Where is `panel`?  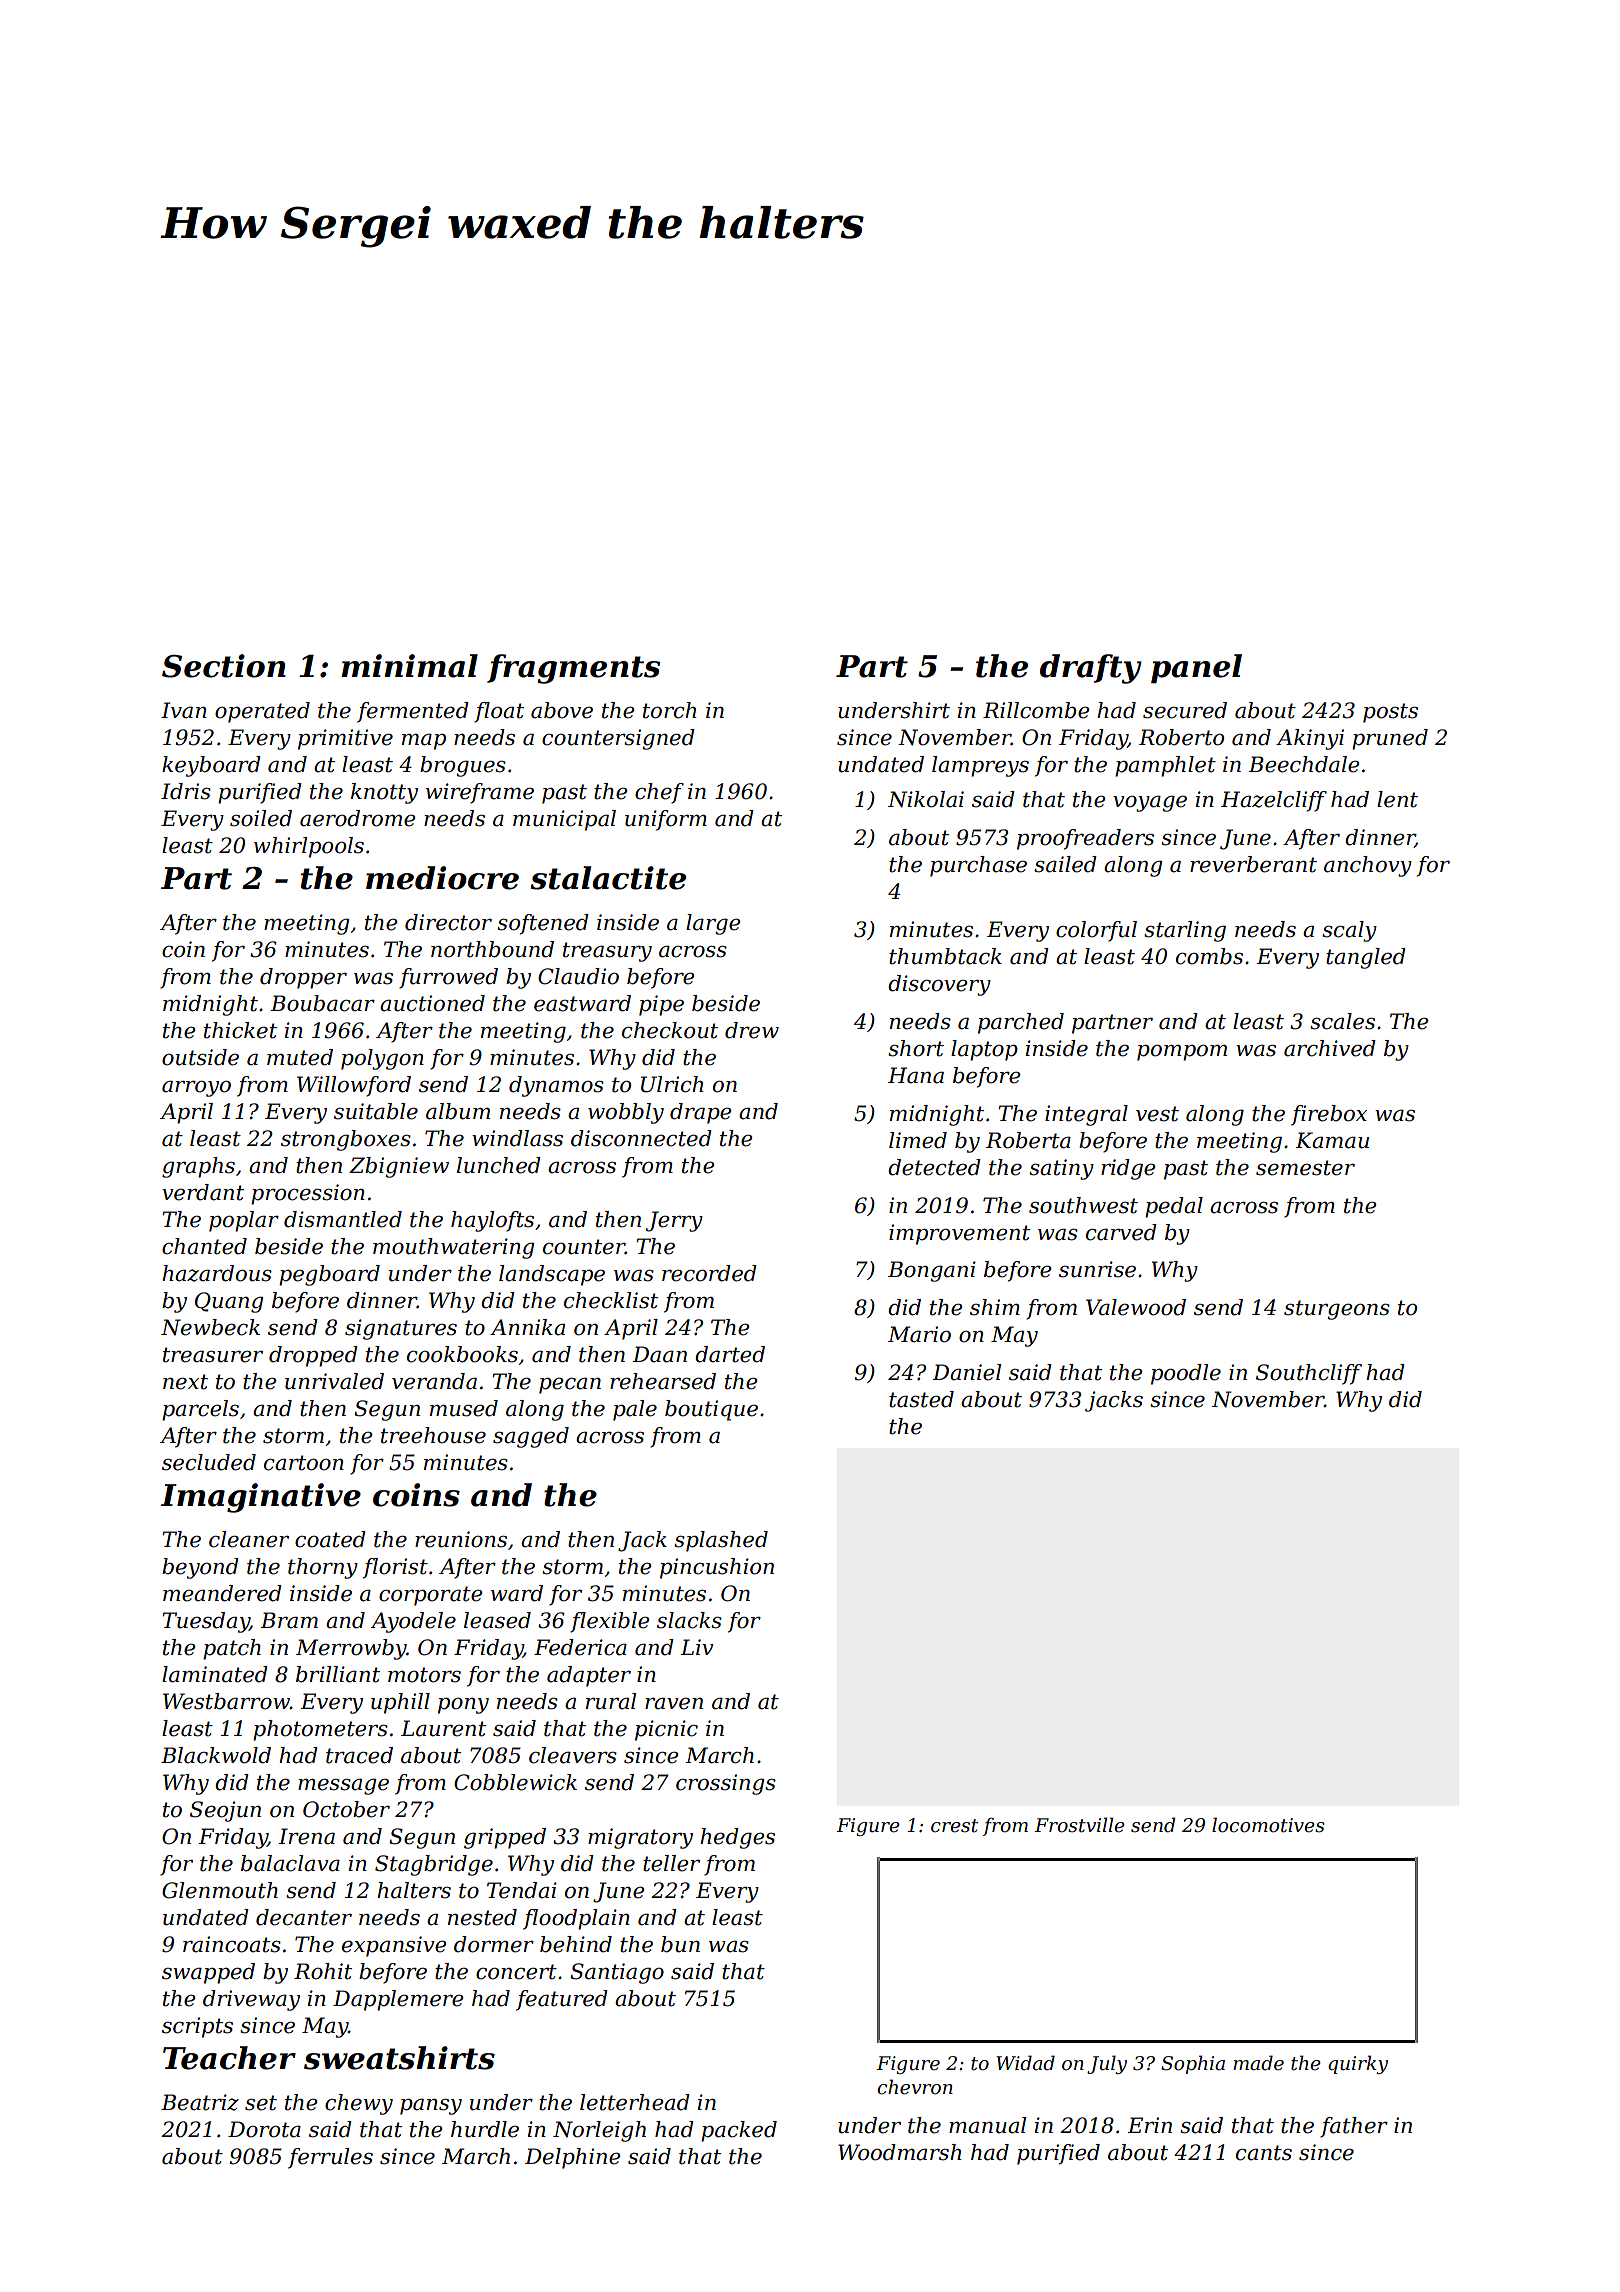
panel is located at coordinates (1196, 669).
